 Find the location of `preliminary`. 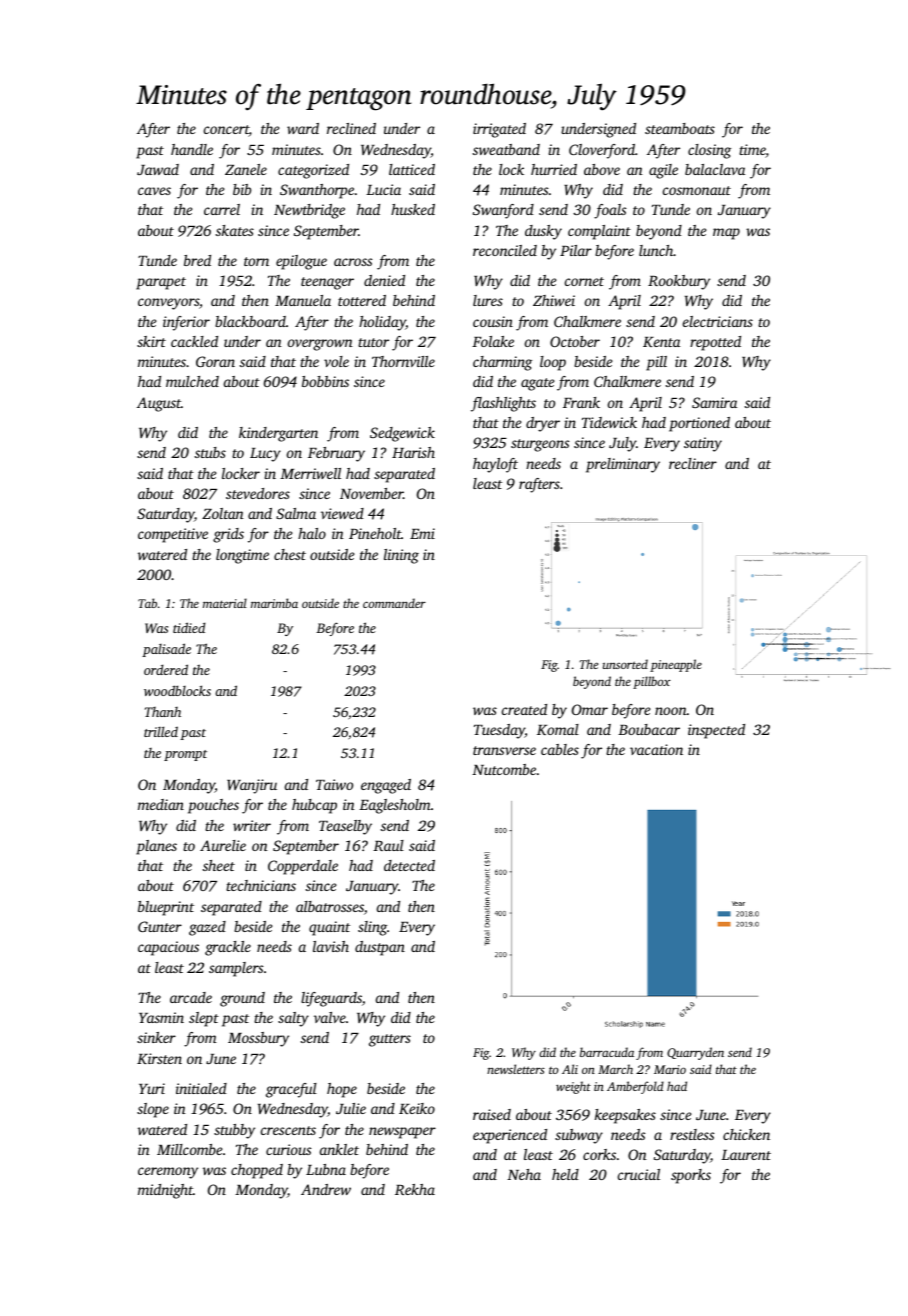

preliminary is located at coordinates (623, 465).
